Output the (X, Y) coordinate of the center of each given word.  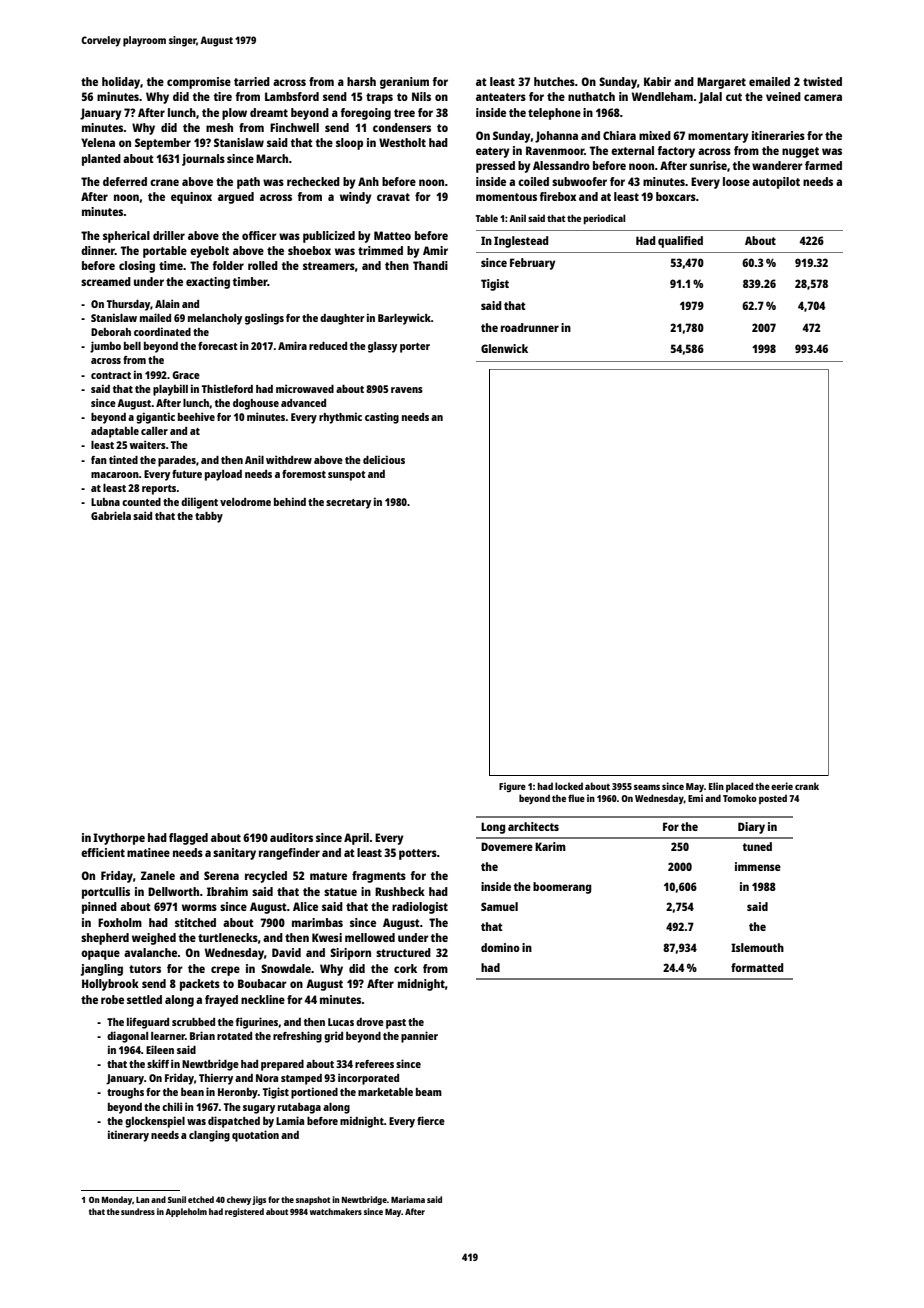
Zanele (158, 875)
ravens (407, 390)
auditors (291, 837)
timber (250, 281)
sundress (138, 1211)
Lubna (105, 502)
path (248, 183)
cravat (393, 197)
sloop (349, 144)
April (356, 839)
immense (758, 866)
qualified (680, 242)
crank (807, 786)
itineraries (778, 135)
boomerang (562, 888)
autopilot (776, 183)
